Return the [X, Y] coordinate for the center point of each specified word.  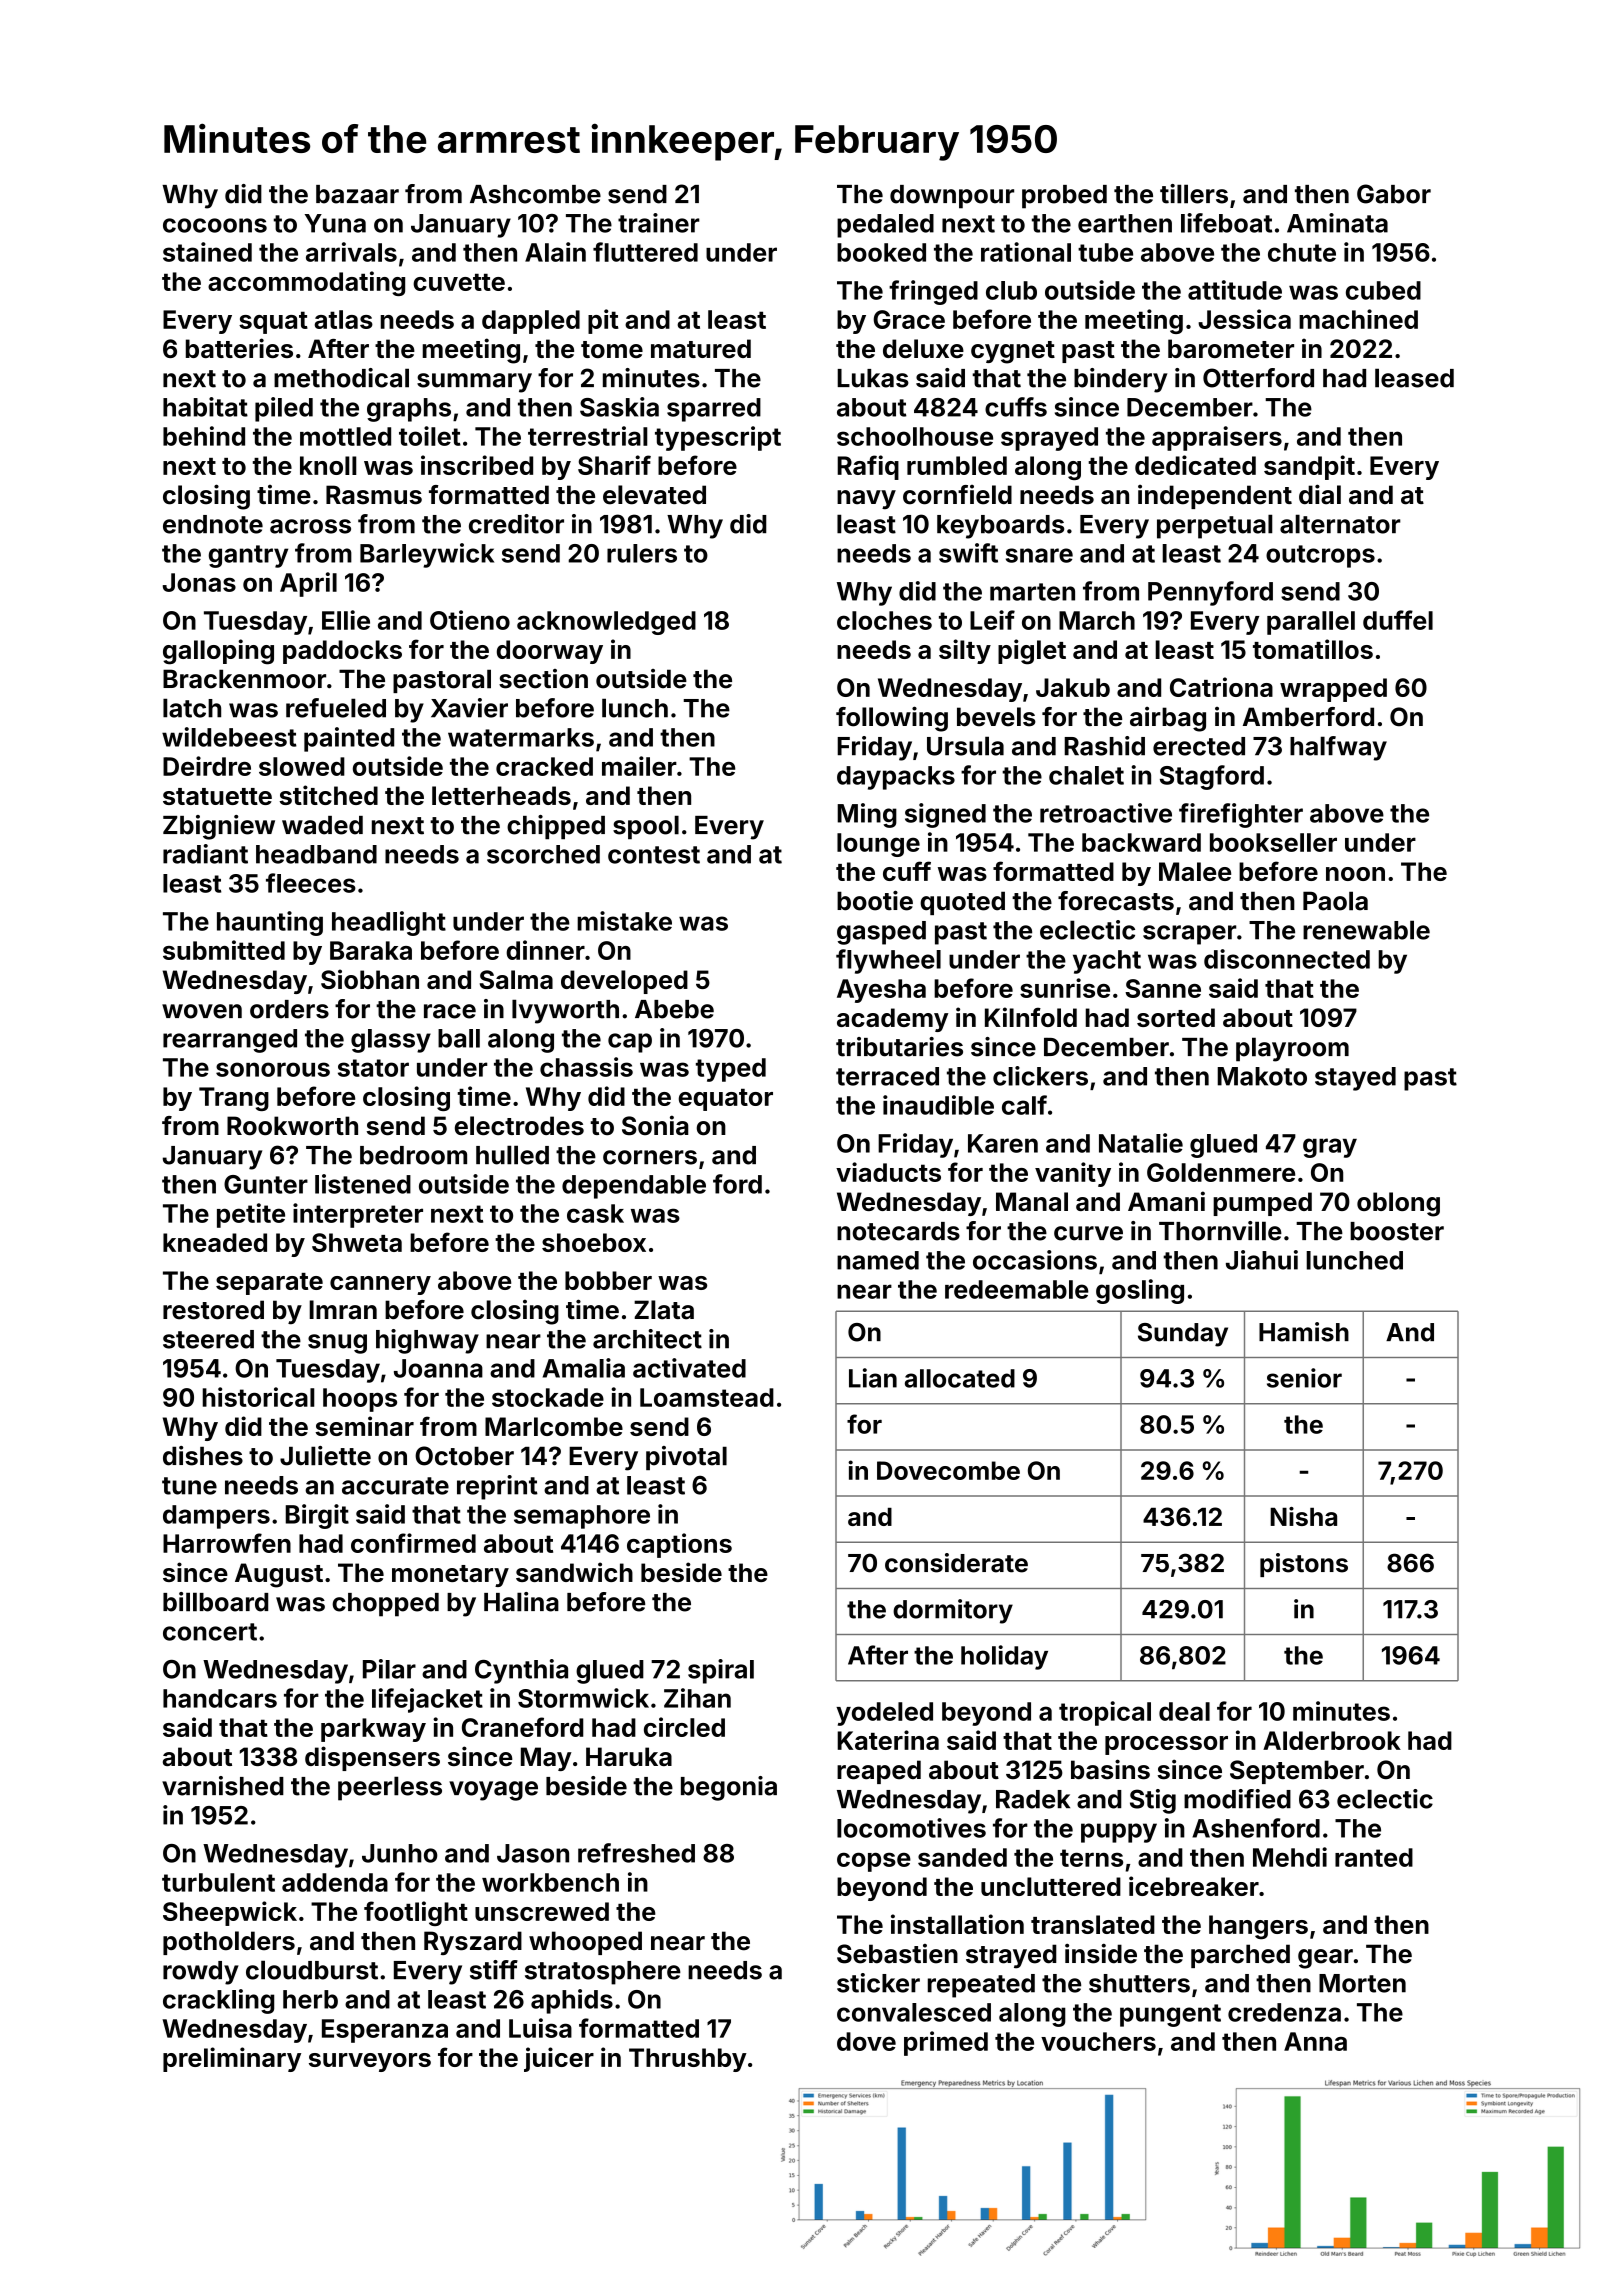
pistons [1304, 1565]
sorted [1176, 1017]
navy [866, 499]
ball [459, 1038]
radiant [205, 854]
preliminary [232, 2059]
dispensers [372, 1758]
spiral [721, 1671]
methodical [341, 378]
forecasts [1116, 901]
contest [654, 855]
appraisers [1217, 438]
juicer [559, 2059]
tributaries [899, 1047]
